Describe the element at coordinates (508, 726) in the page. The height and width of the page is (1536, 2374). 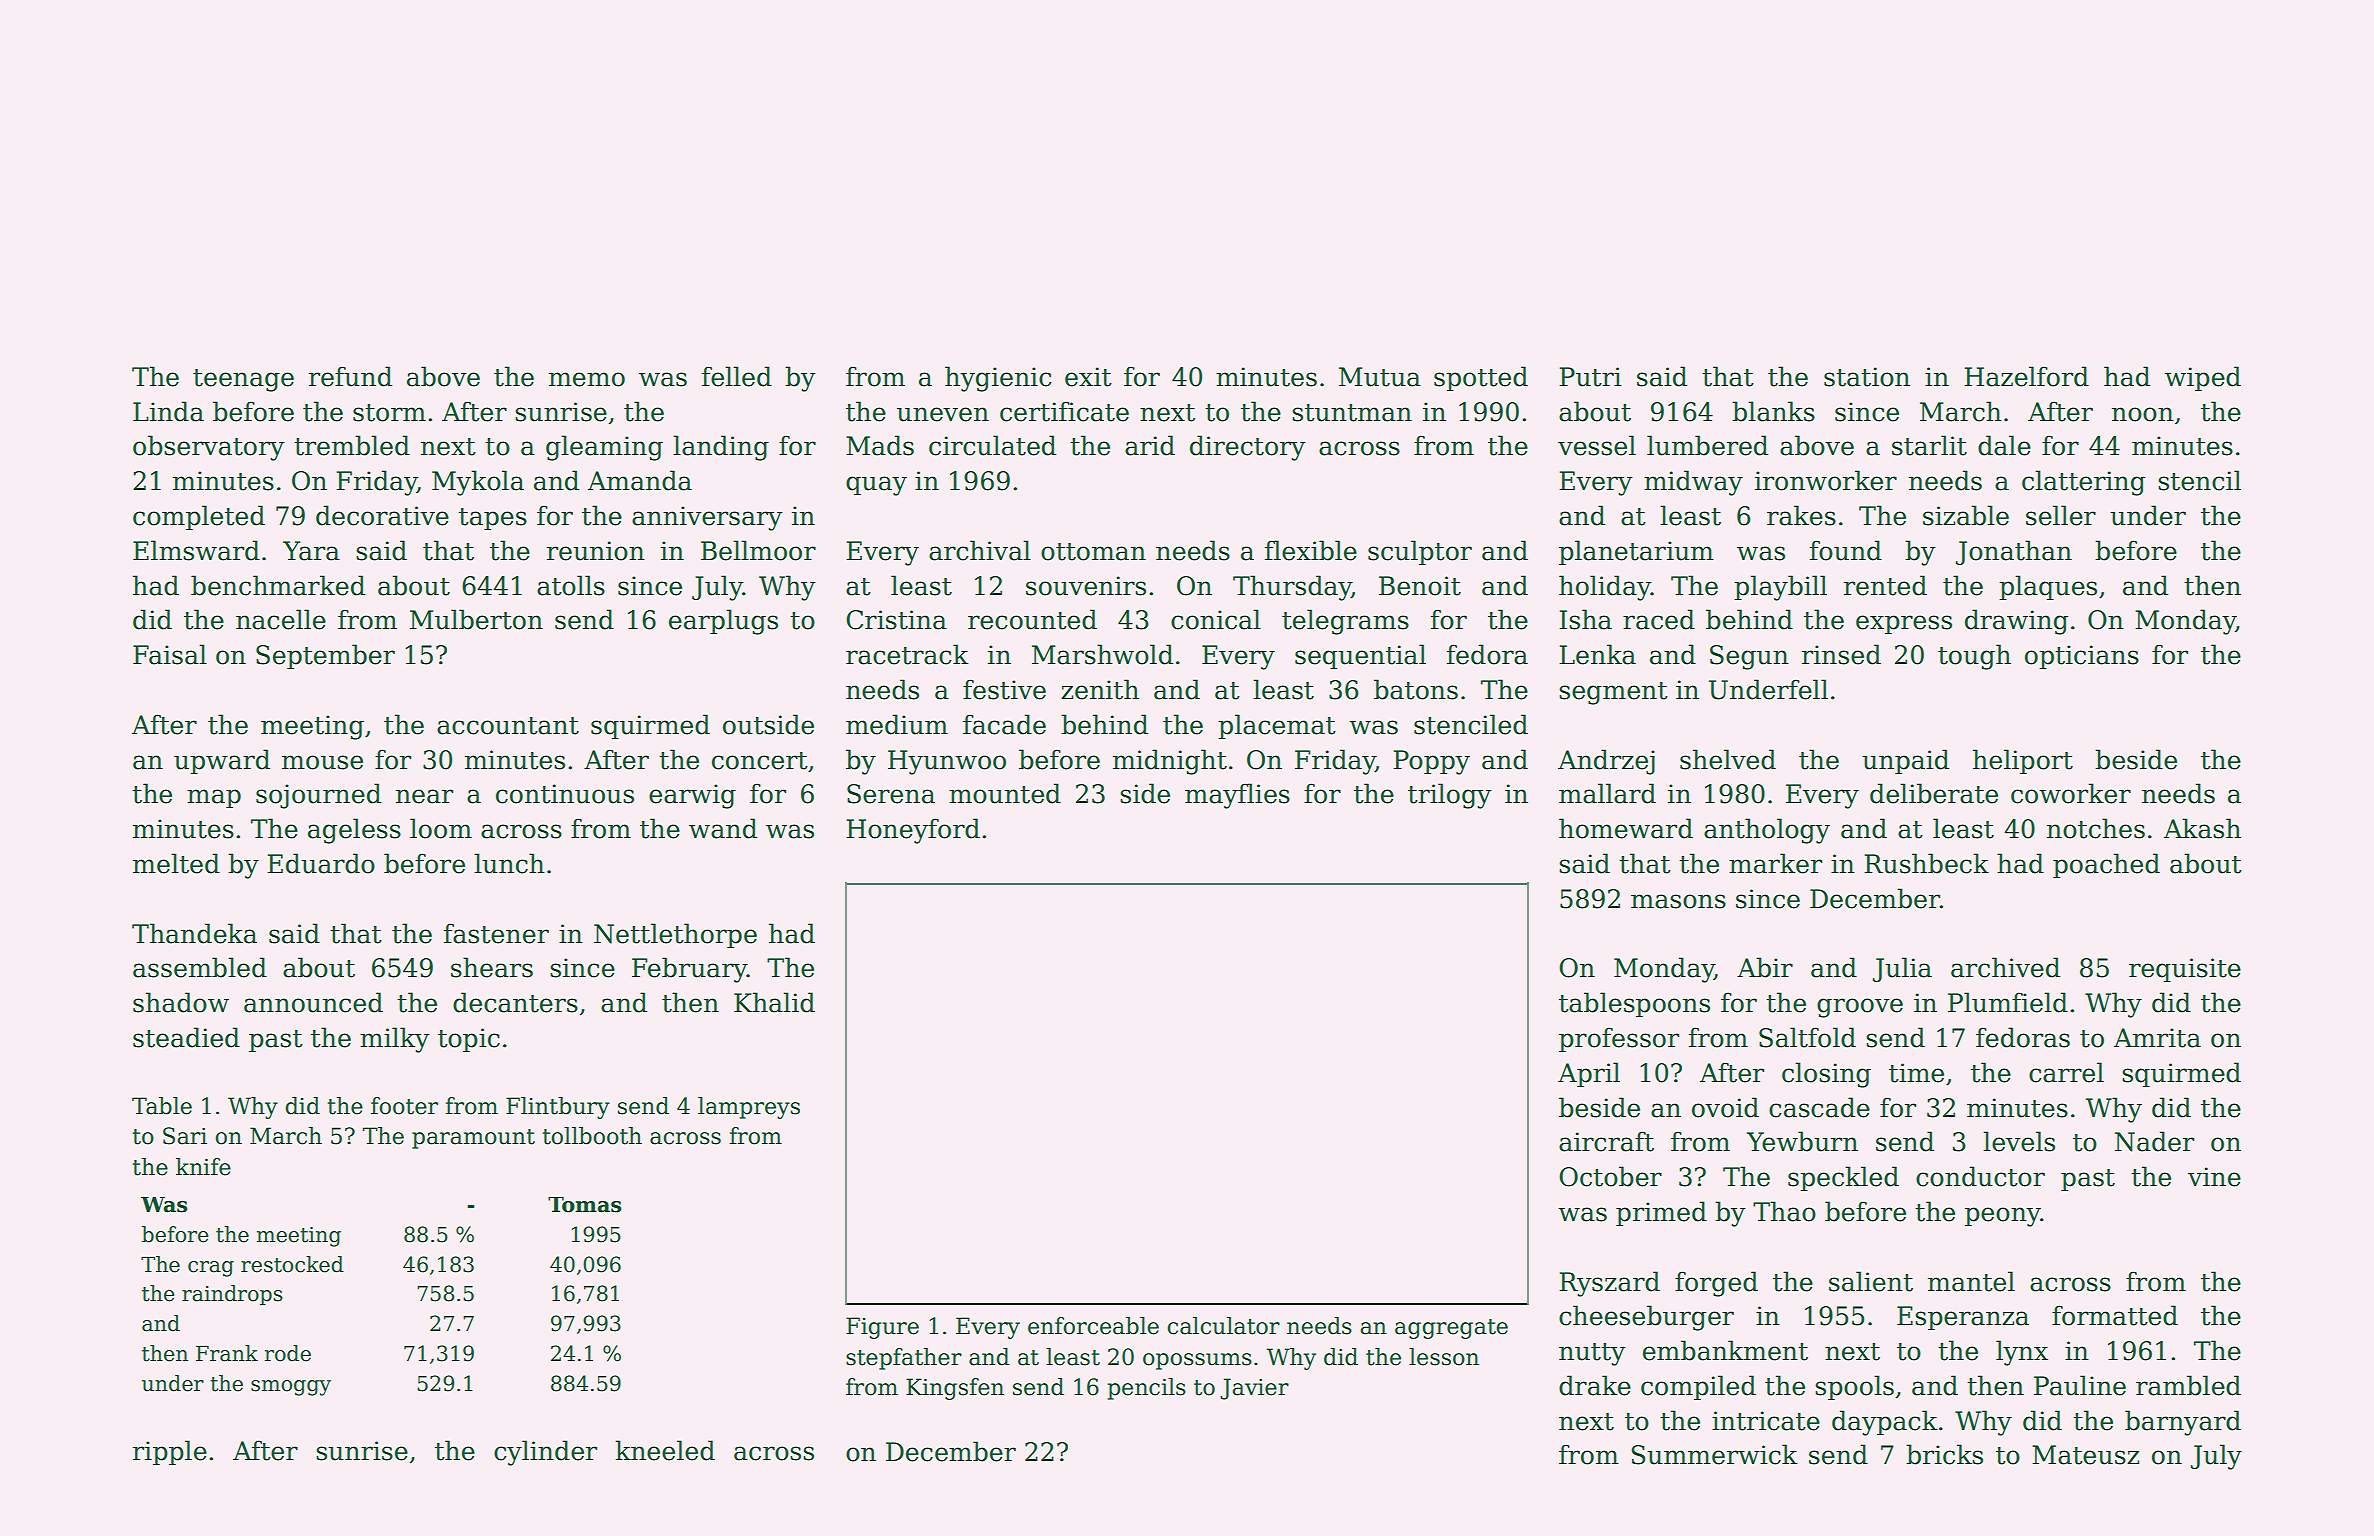
I see `accountant` at that location.
